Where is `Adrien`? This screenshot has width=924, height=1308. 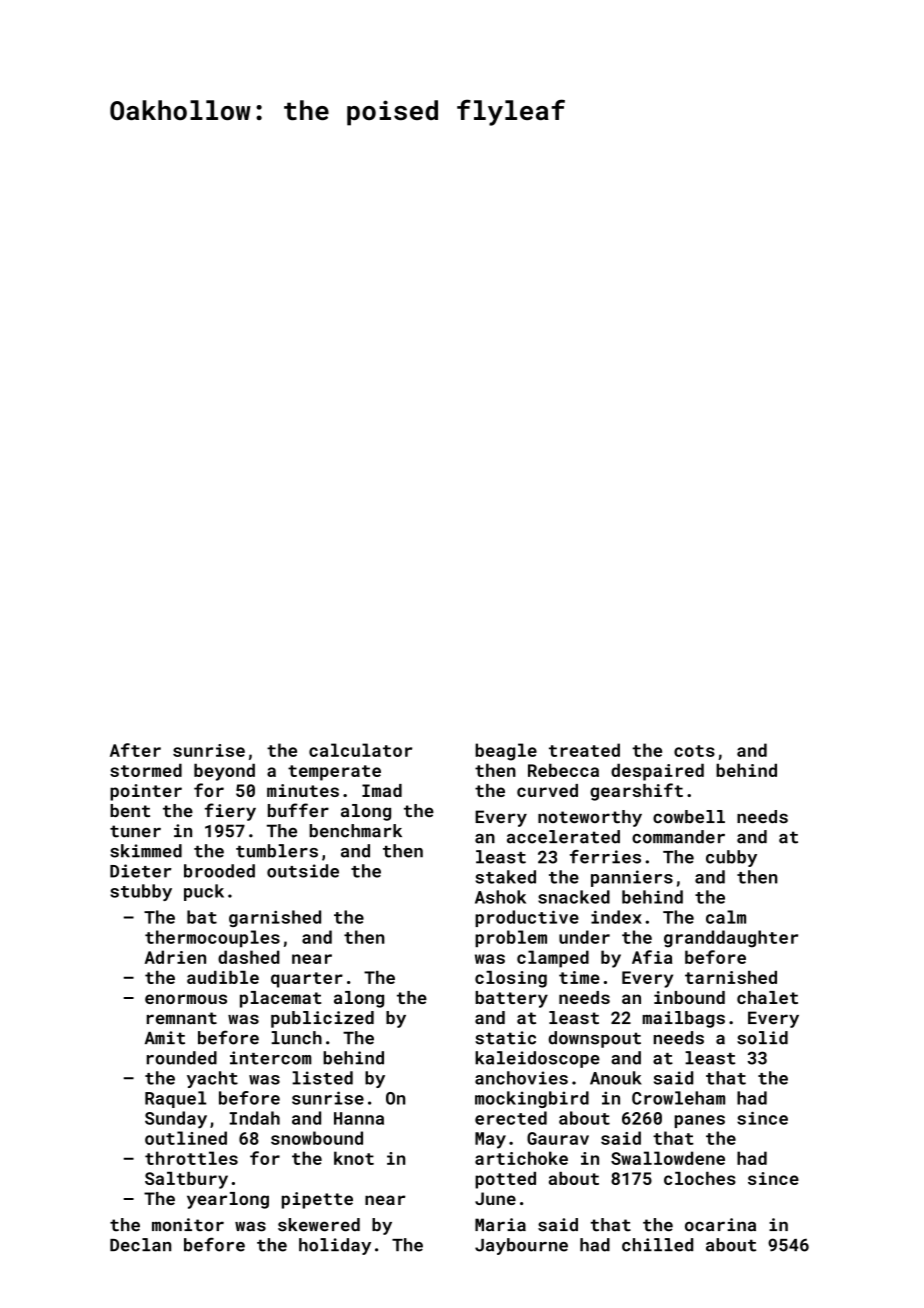
Adrien is located at coordinates (175, 957).
